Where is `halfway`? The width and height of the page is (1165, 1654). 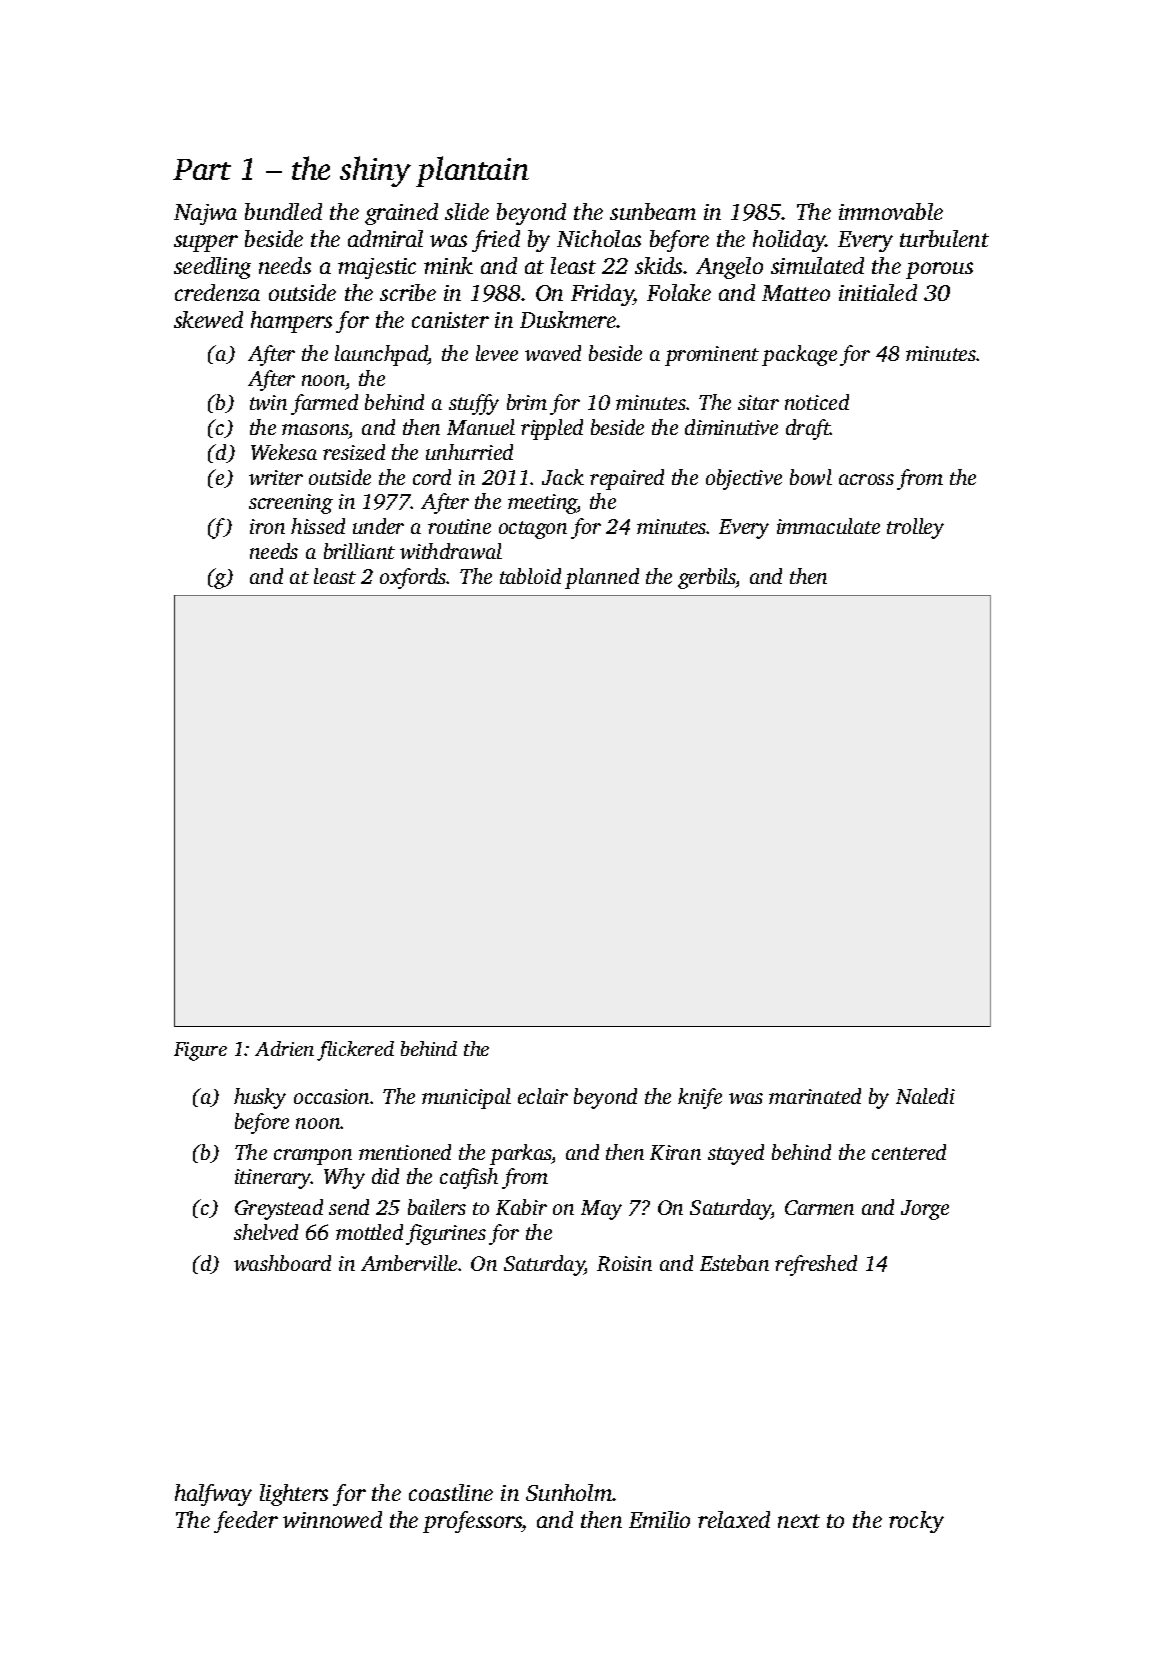
halfway is located at coordinates (213, 1495).
